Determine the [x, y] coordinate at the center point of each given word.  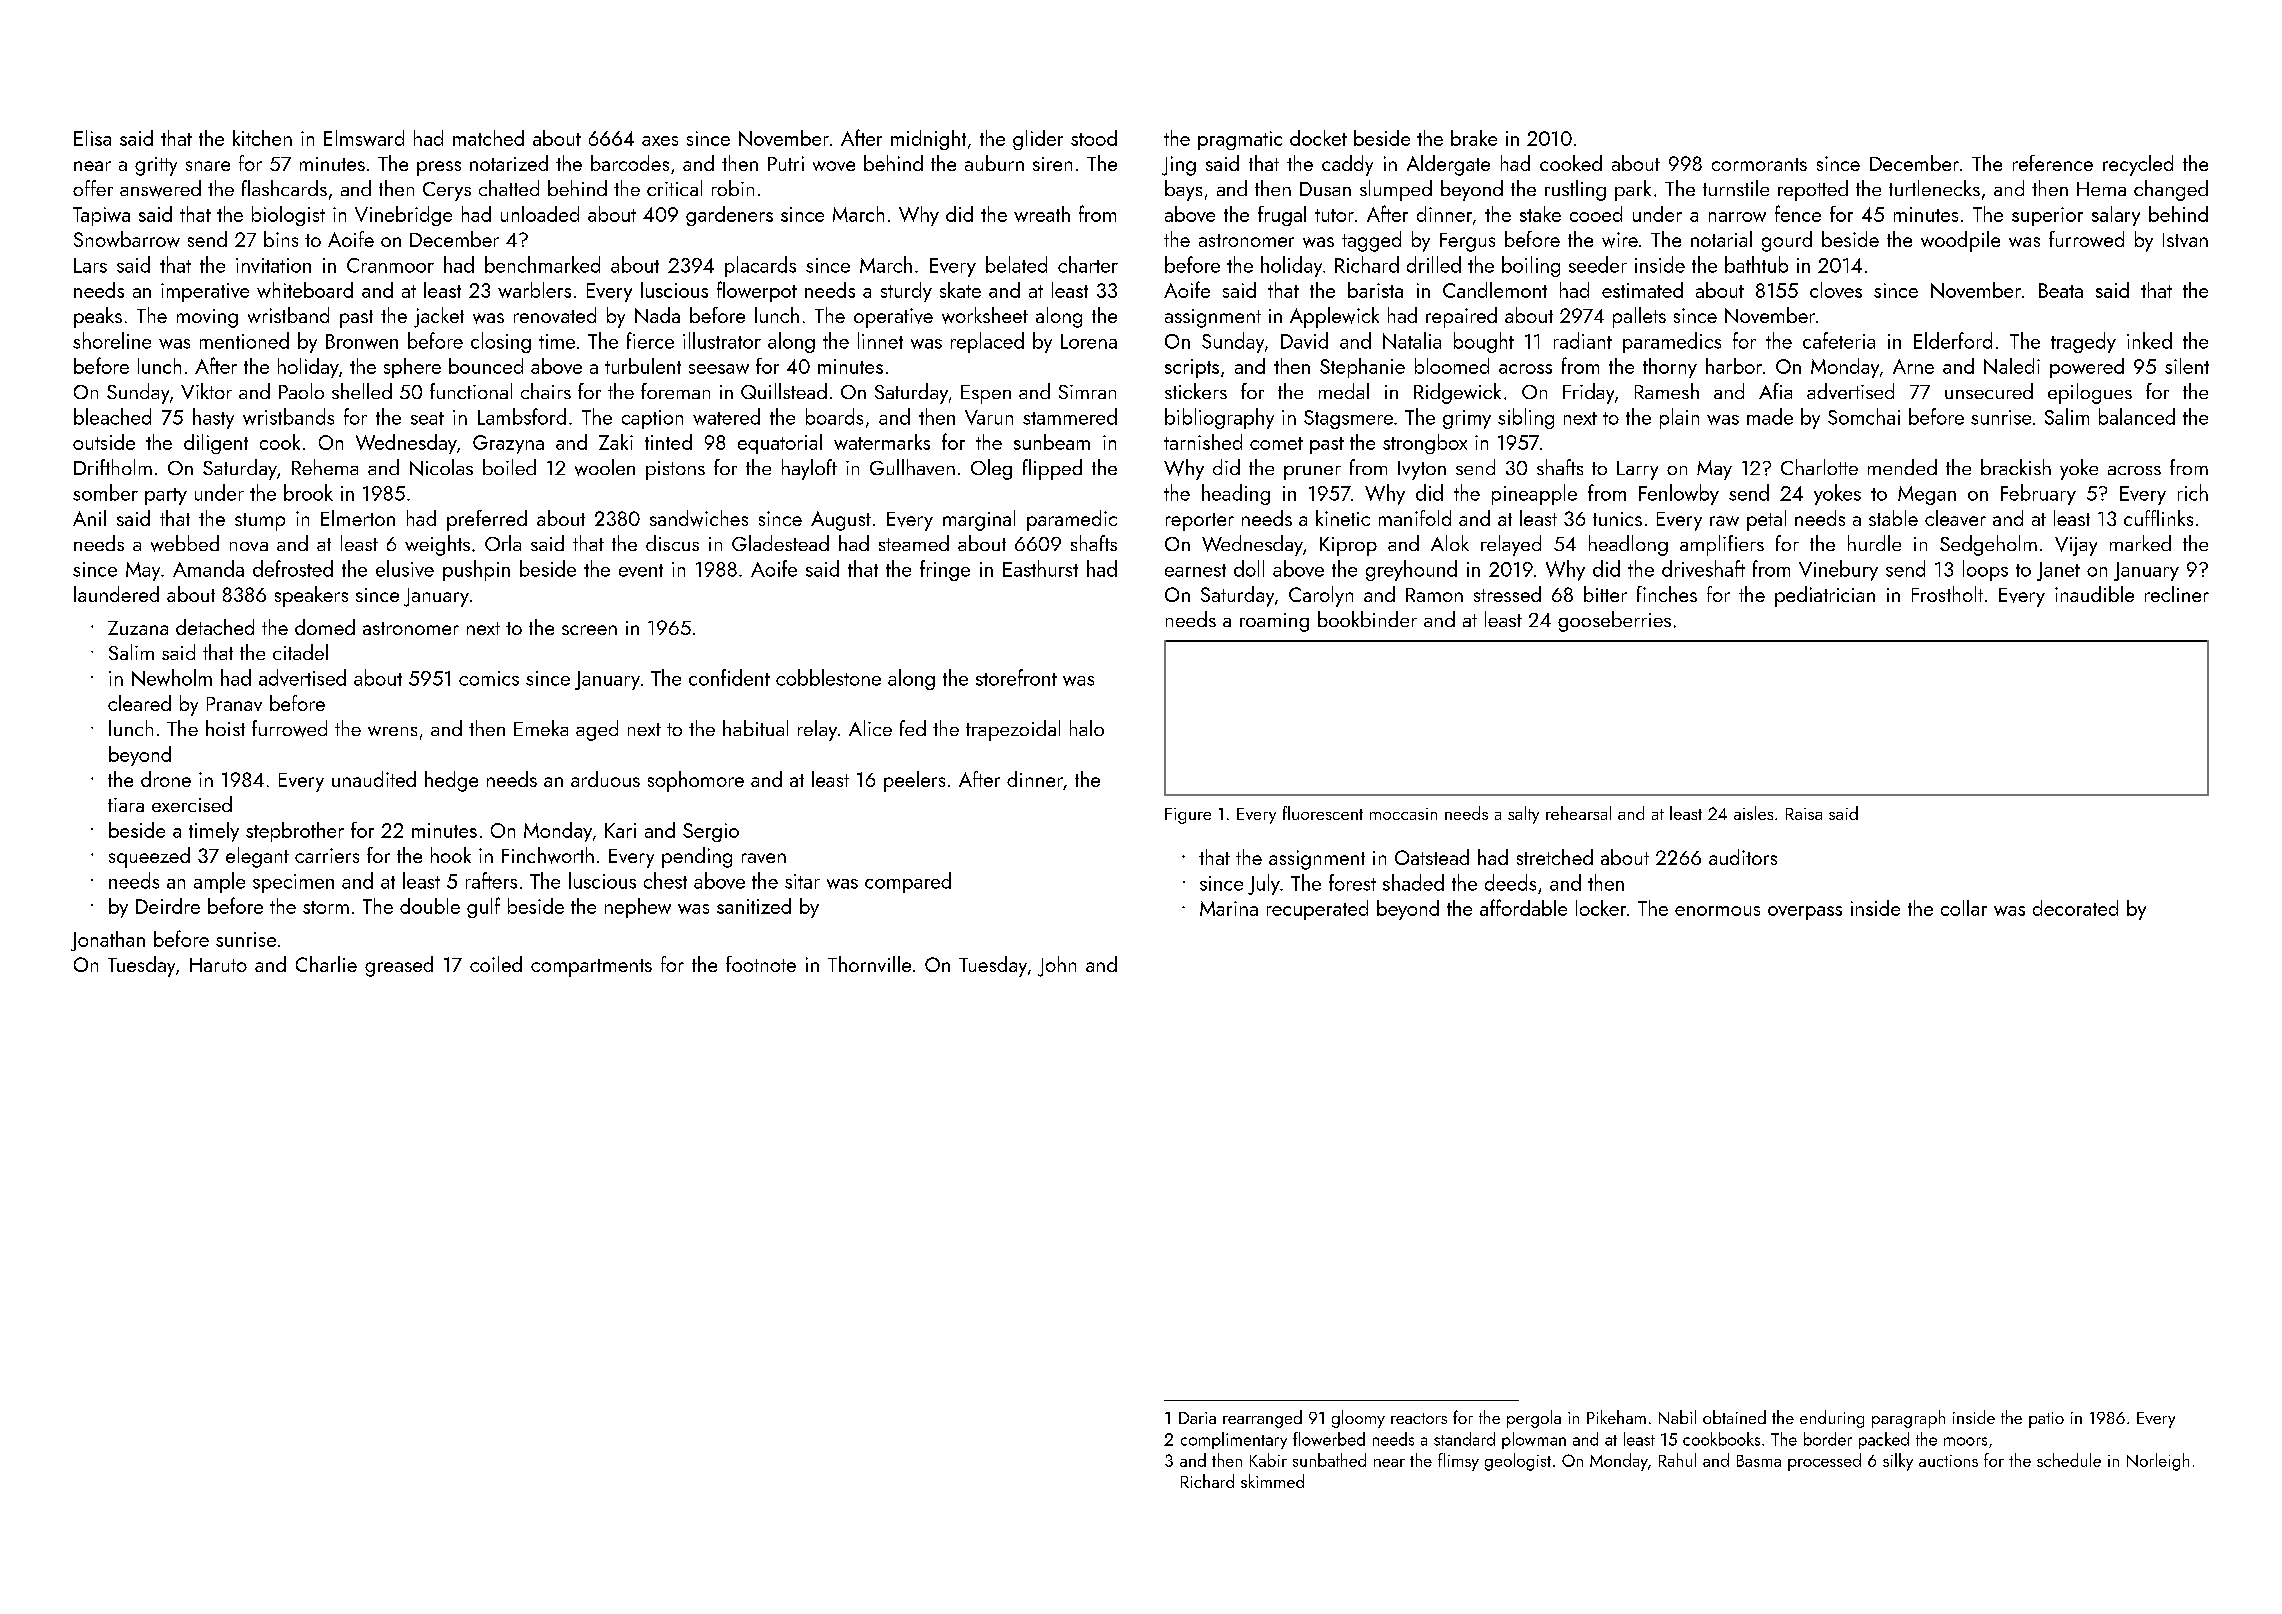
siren [1052, 164]
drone [166, 779]
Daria [1197, 1418]
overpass [1805, 913]
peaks [98, 317]
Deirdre [168, 906]
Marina [1229, 908]
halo [1087, 728]
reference [2053, 163]
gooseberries [1614, 621]
